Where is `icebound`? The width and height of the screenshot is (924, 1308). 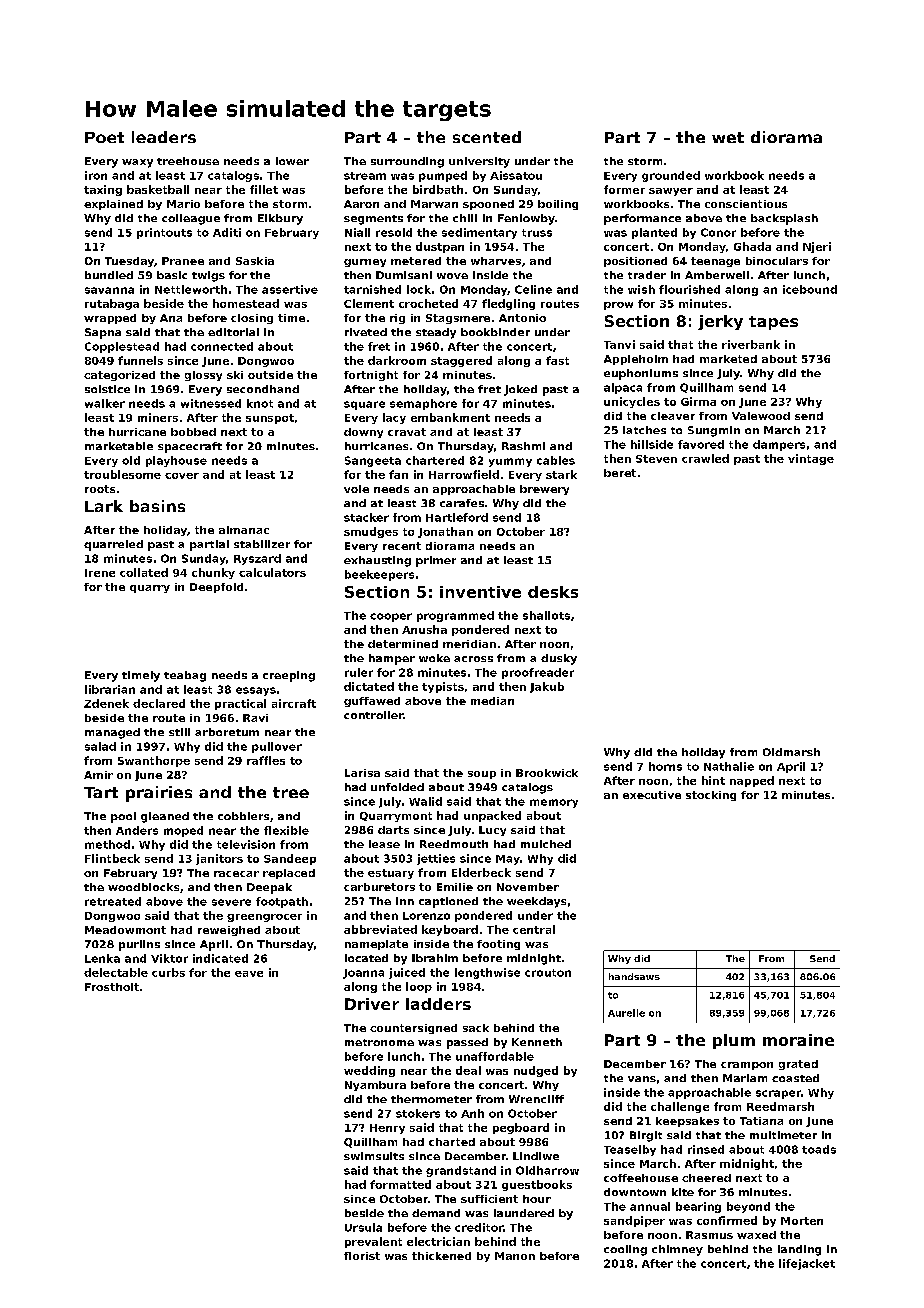
icebound is located at coordinates (810, 289).
